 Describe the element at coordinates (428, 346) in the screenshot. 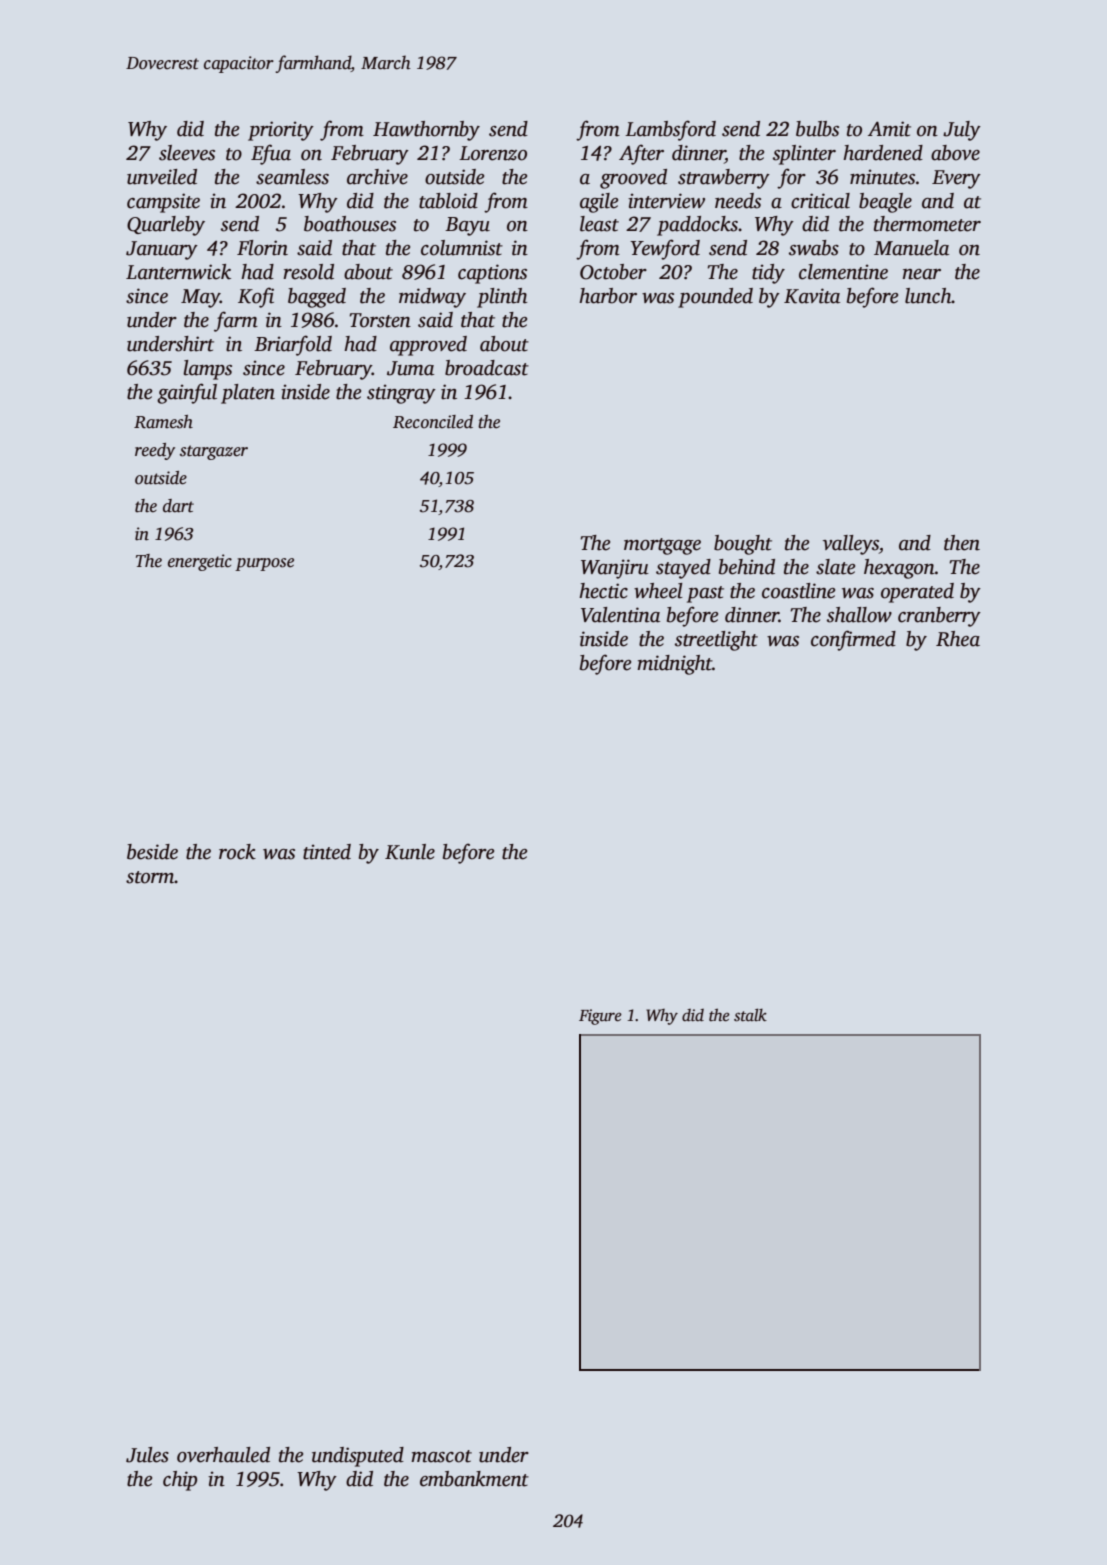

I see `approved` at that location.
